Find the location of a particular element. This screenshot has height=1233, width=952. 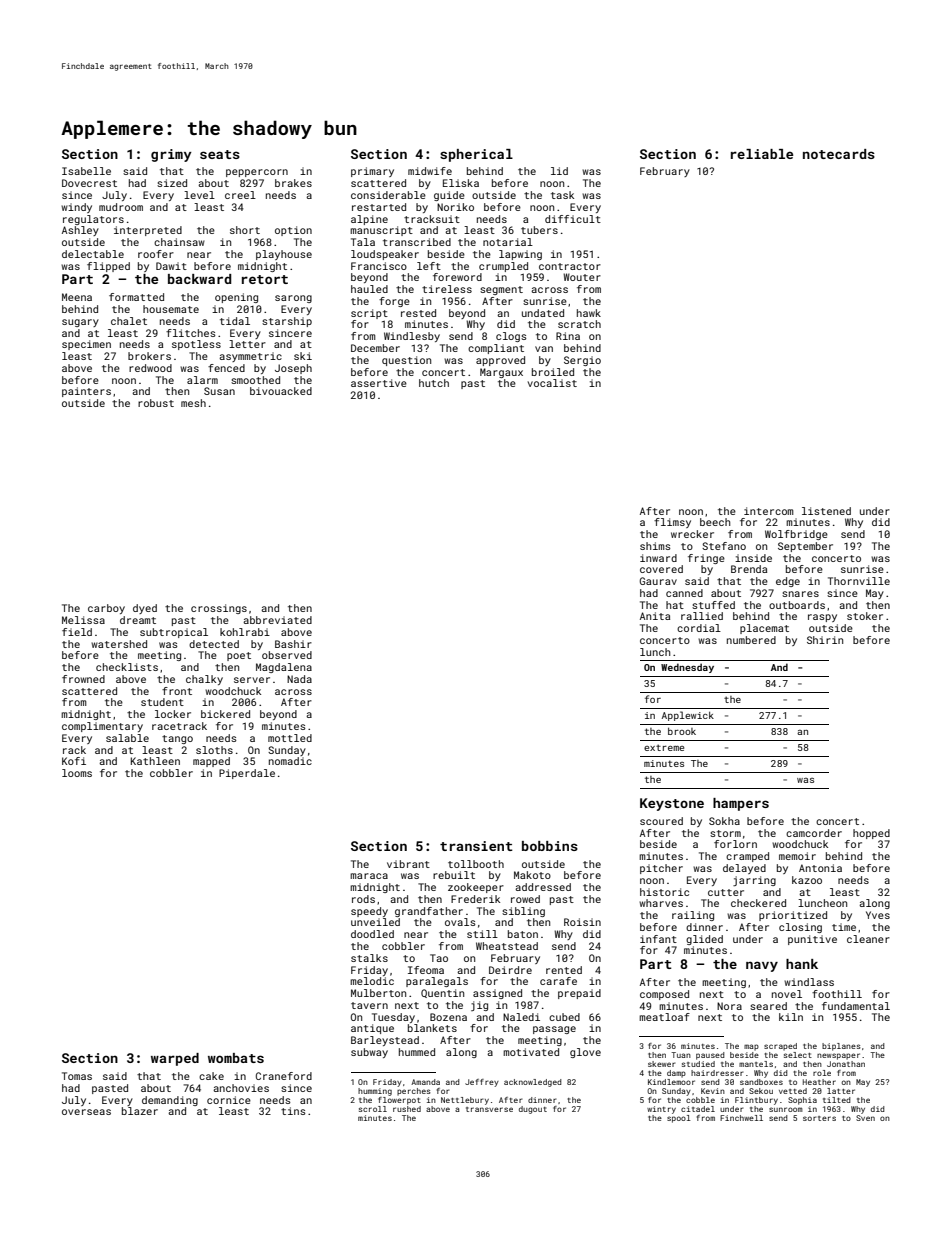

Bashir is located at coordinates (293, 644).
